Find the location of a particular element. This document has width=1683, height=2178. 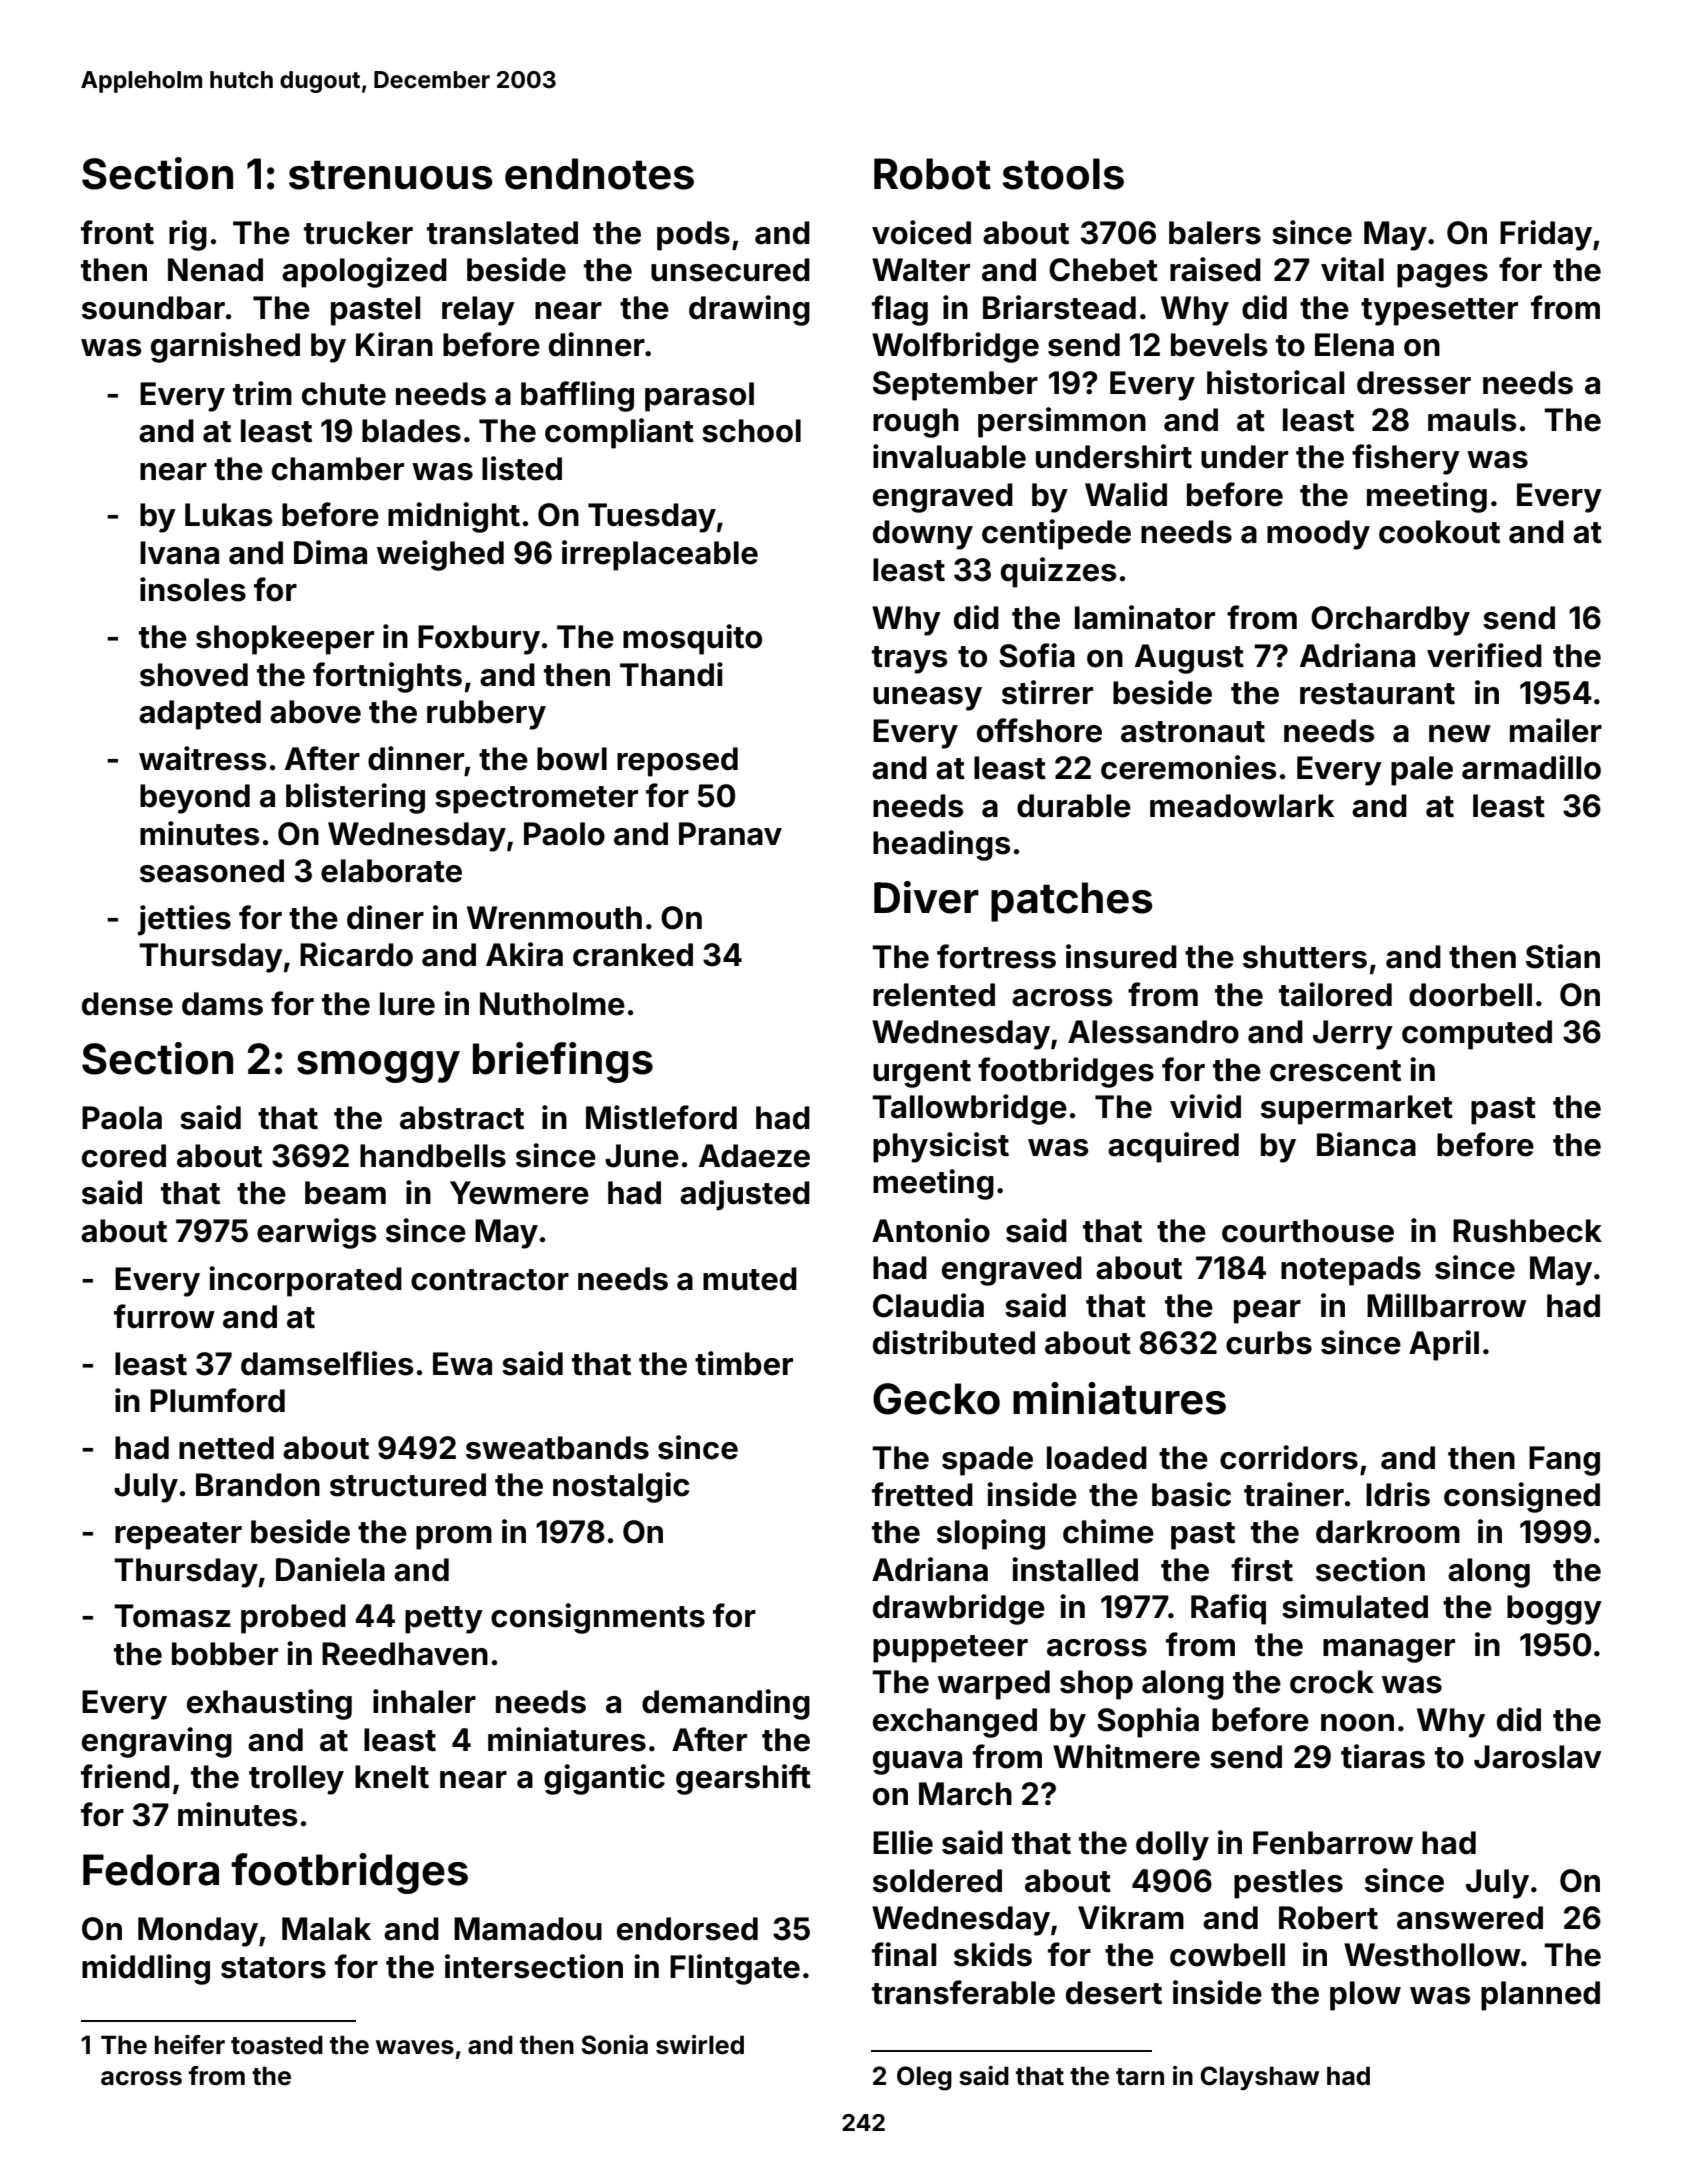

soldered is located at coordinates (937, 1881).
